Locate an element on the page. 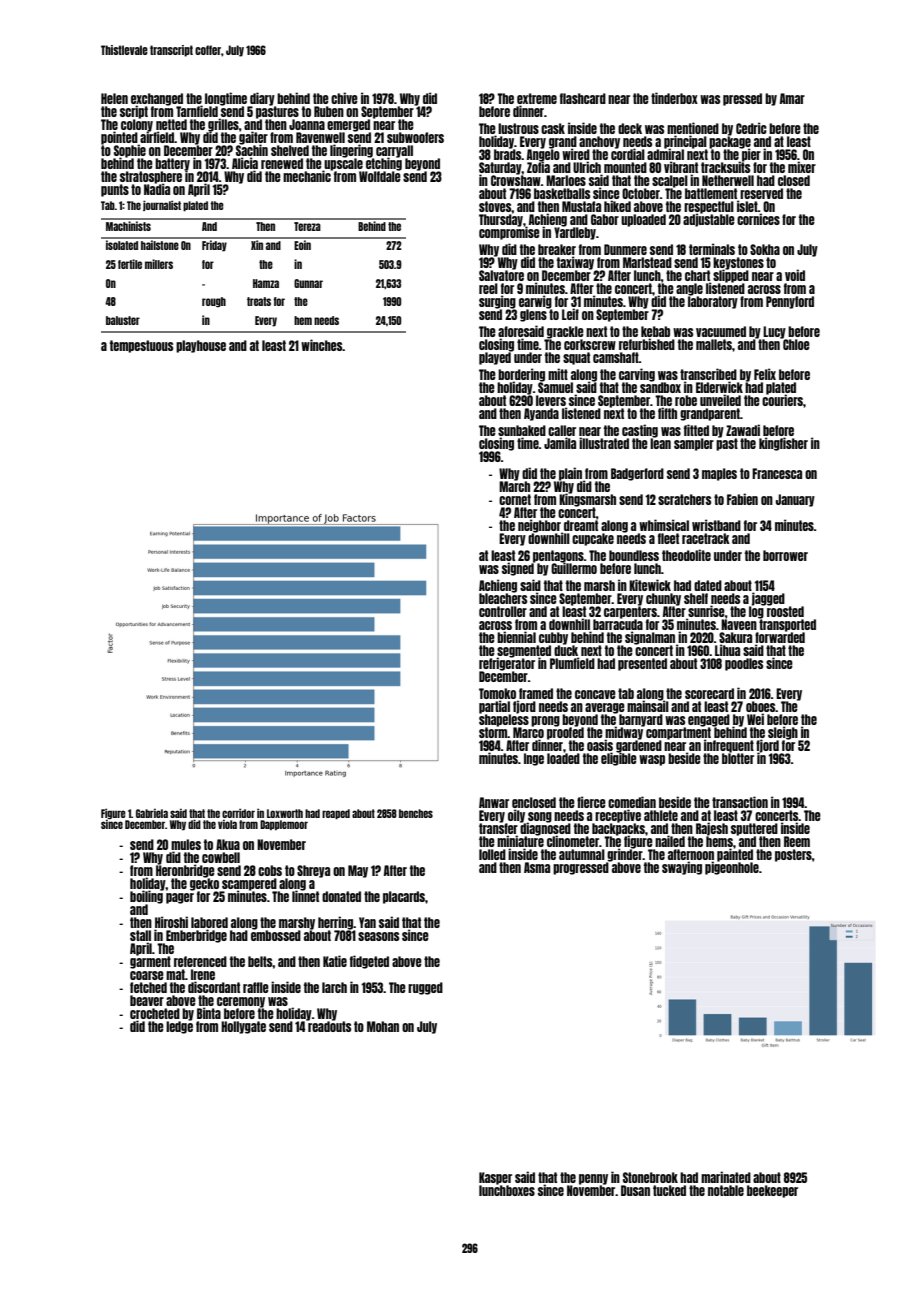  winches is located at coordinates (322, 345).
